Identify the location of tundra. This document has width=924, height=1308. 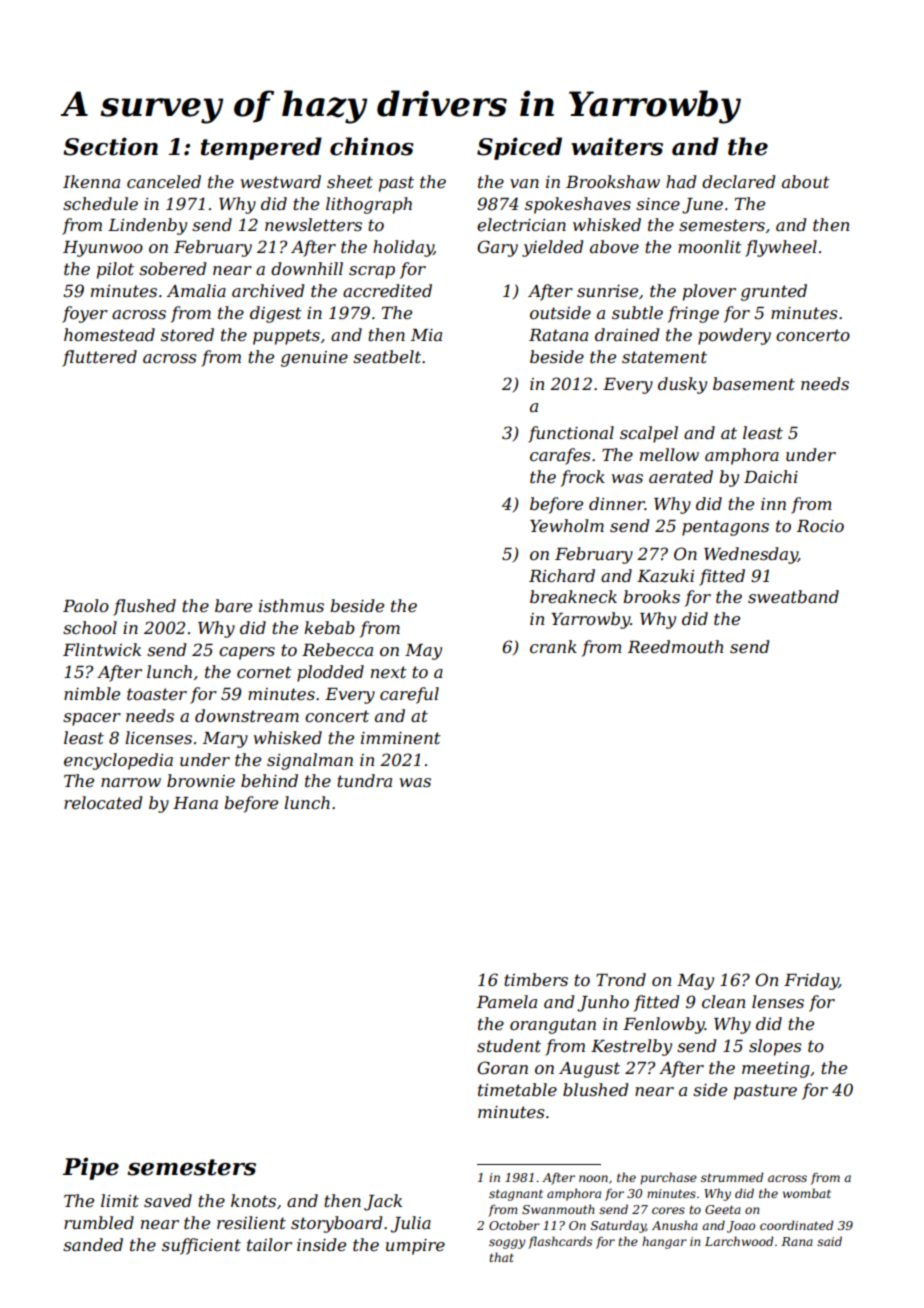
(364, 780).
